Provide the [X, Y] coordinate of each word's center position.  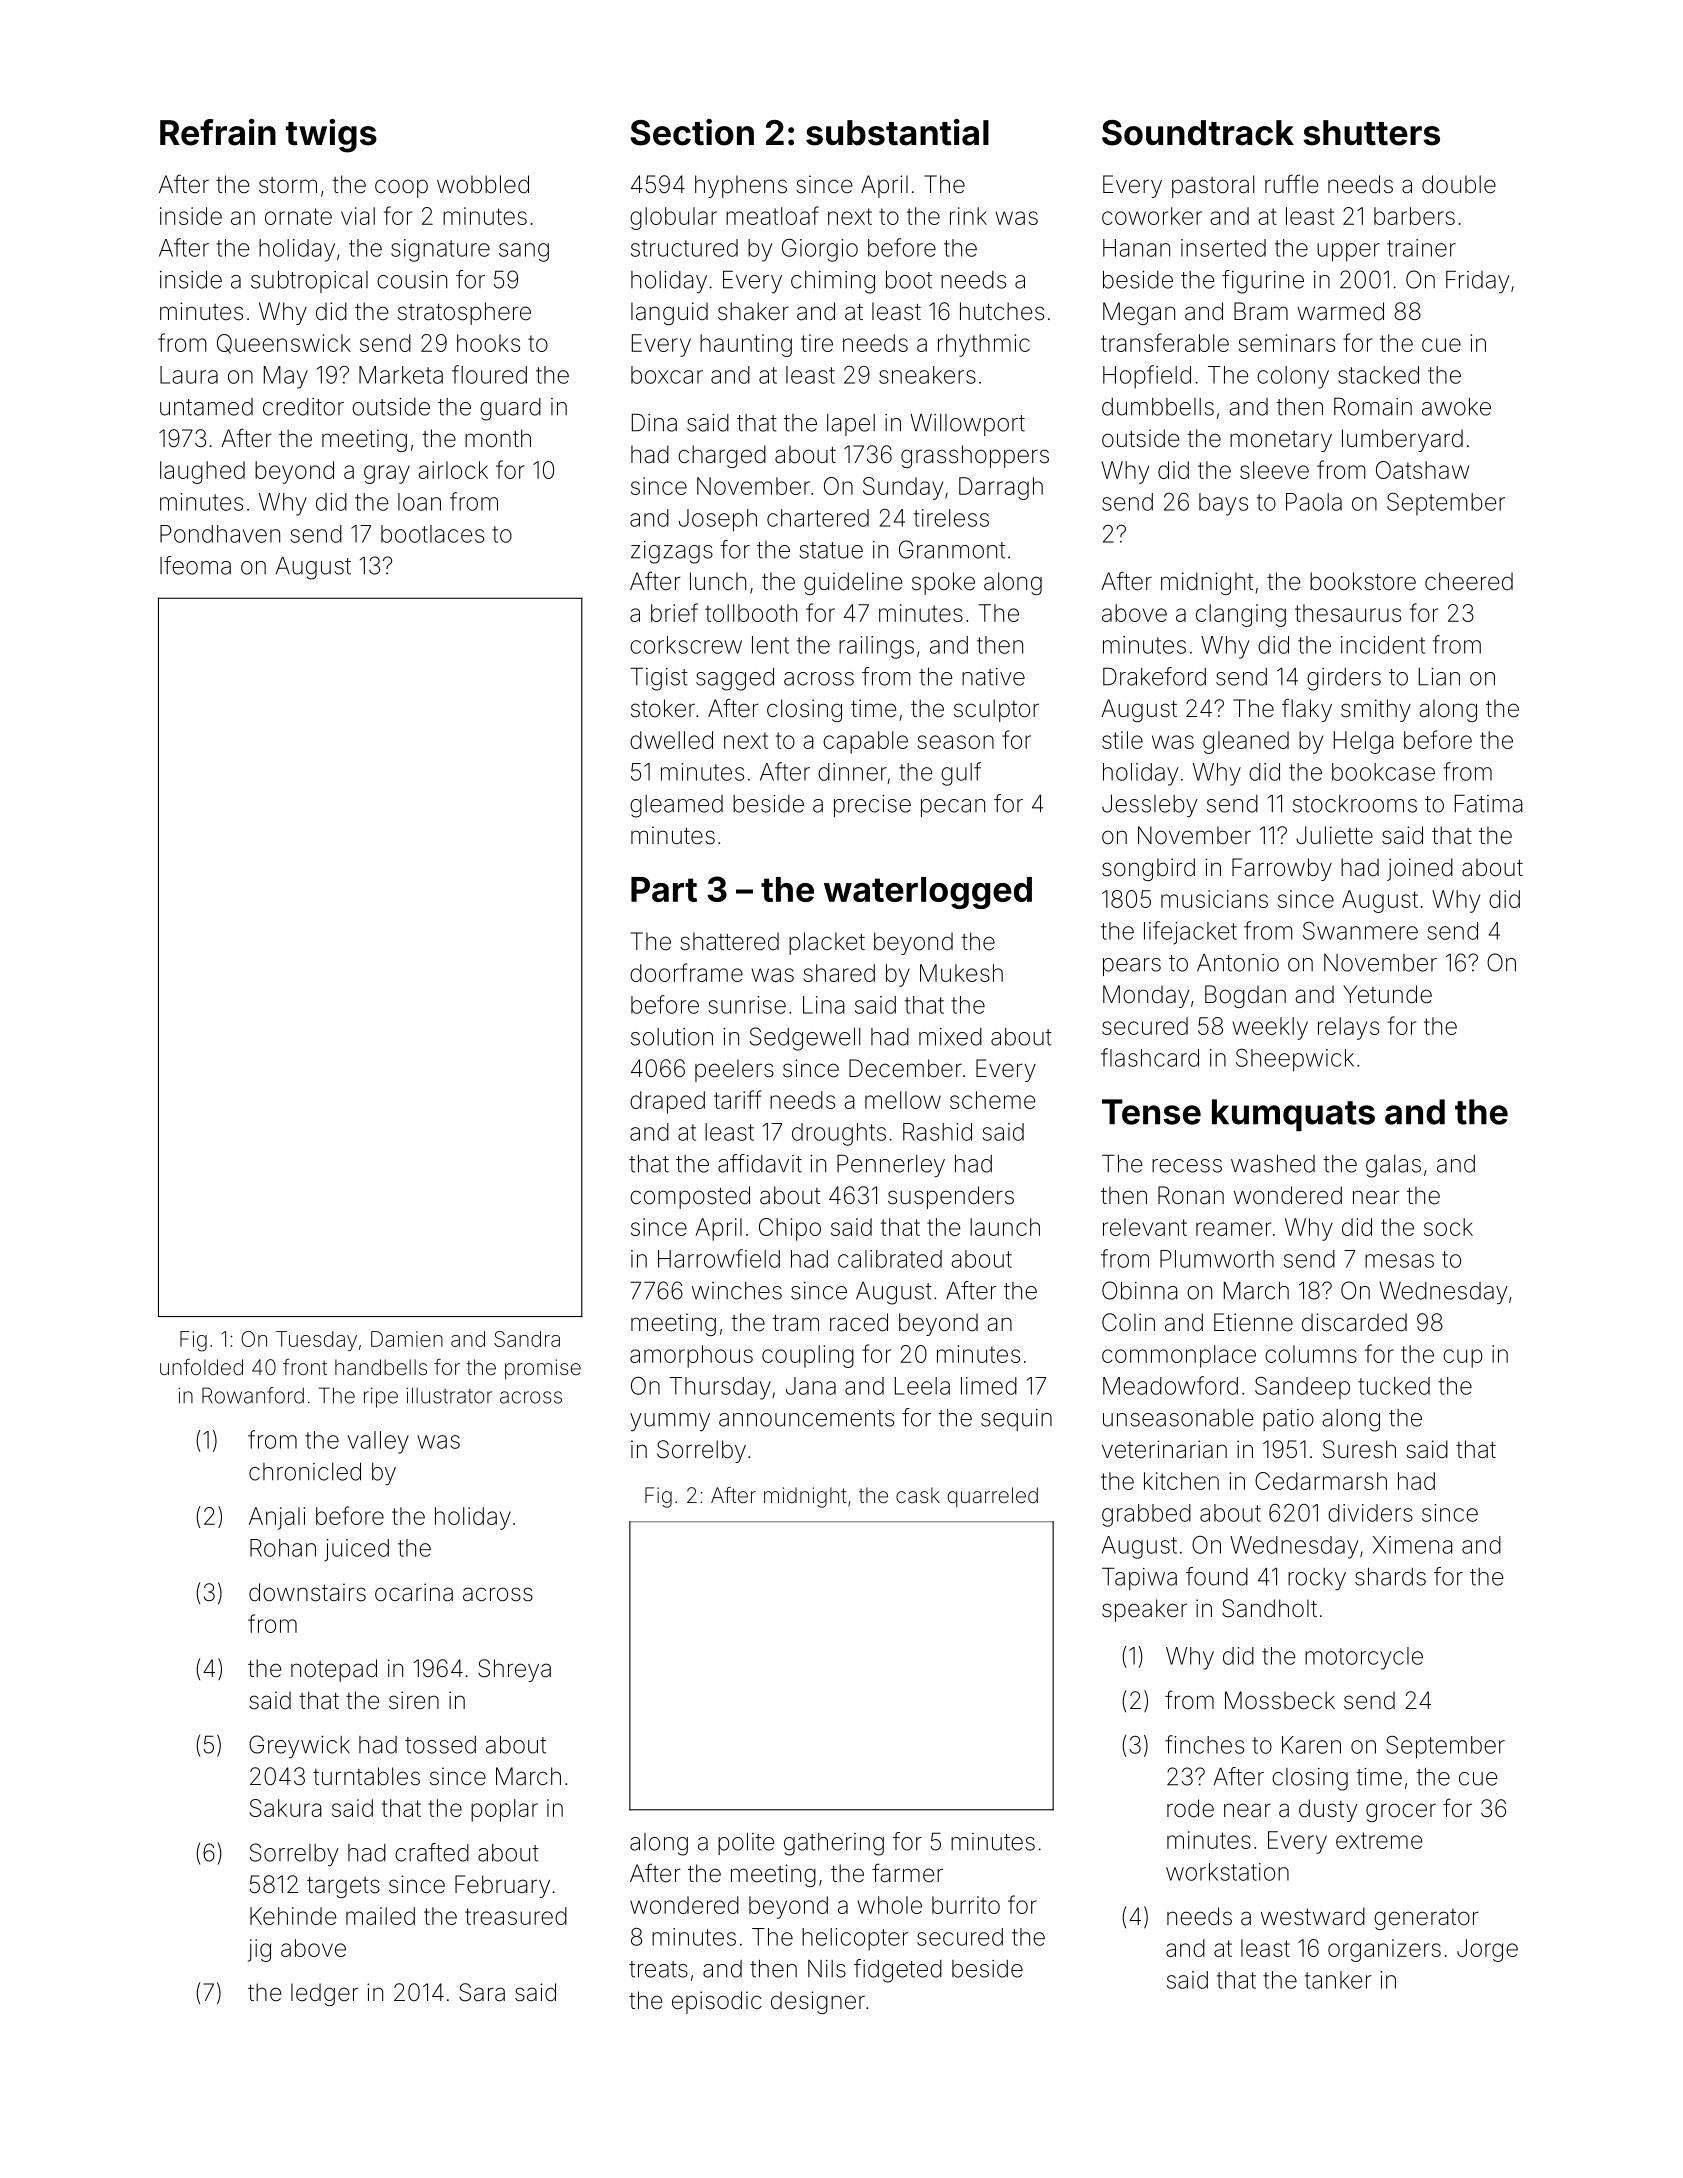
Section [692, 132]
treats [658, 1969]
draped [667, 1102]
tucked [1394, 1386]
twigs [331, 136]
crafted [432, 1852]
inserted [1223, 248]
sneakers [927, 375]
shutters [1371, 133]
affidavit [760, 1163]
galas [1393, 1166]
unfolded [201, 1366]
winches [737, 1291]
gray [387, 474]
